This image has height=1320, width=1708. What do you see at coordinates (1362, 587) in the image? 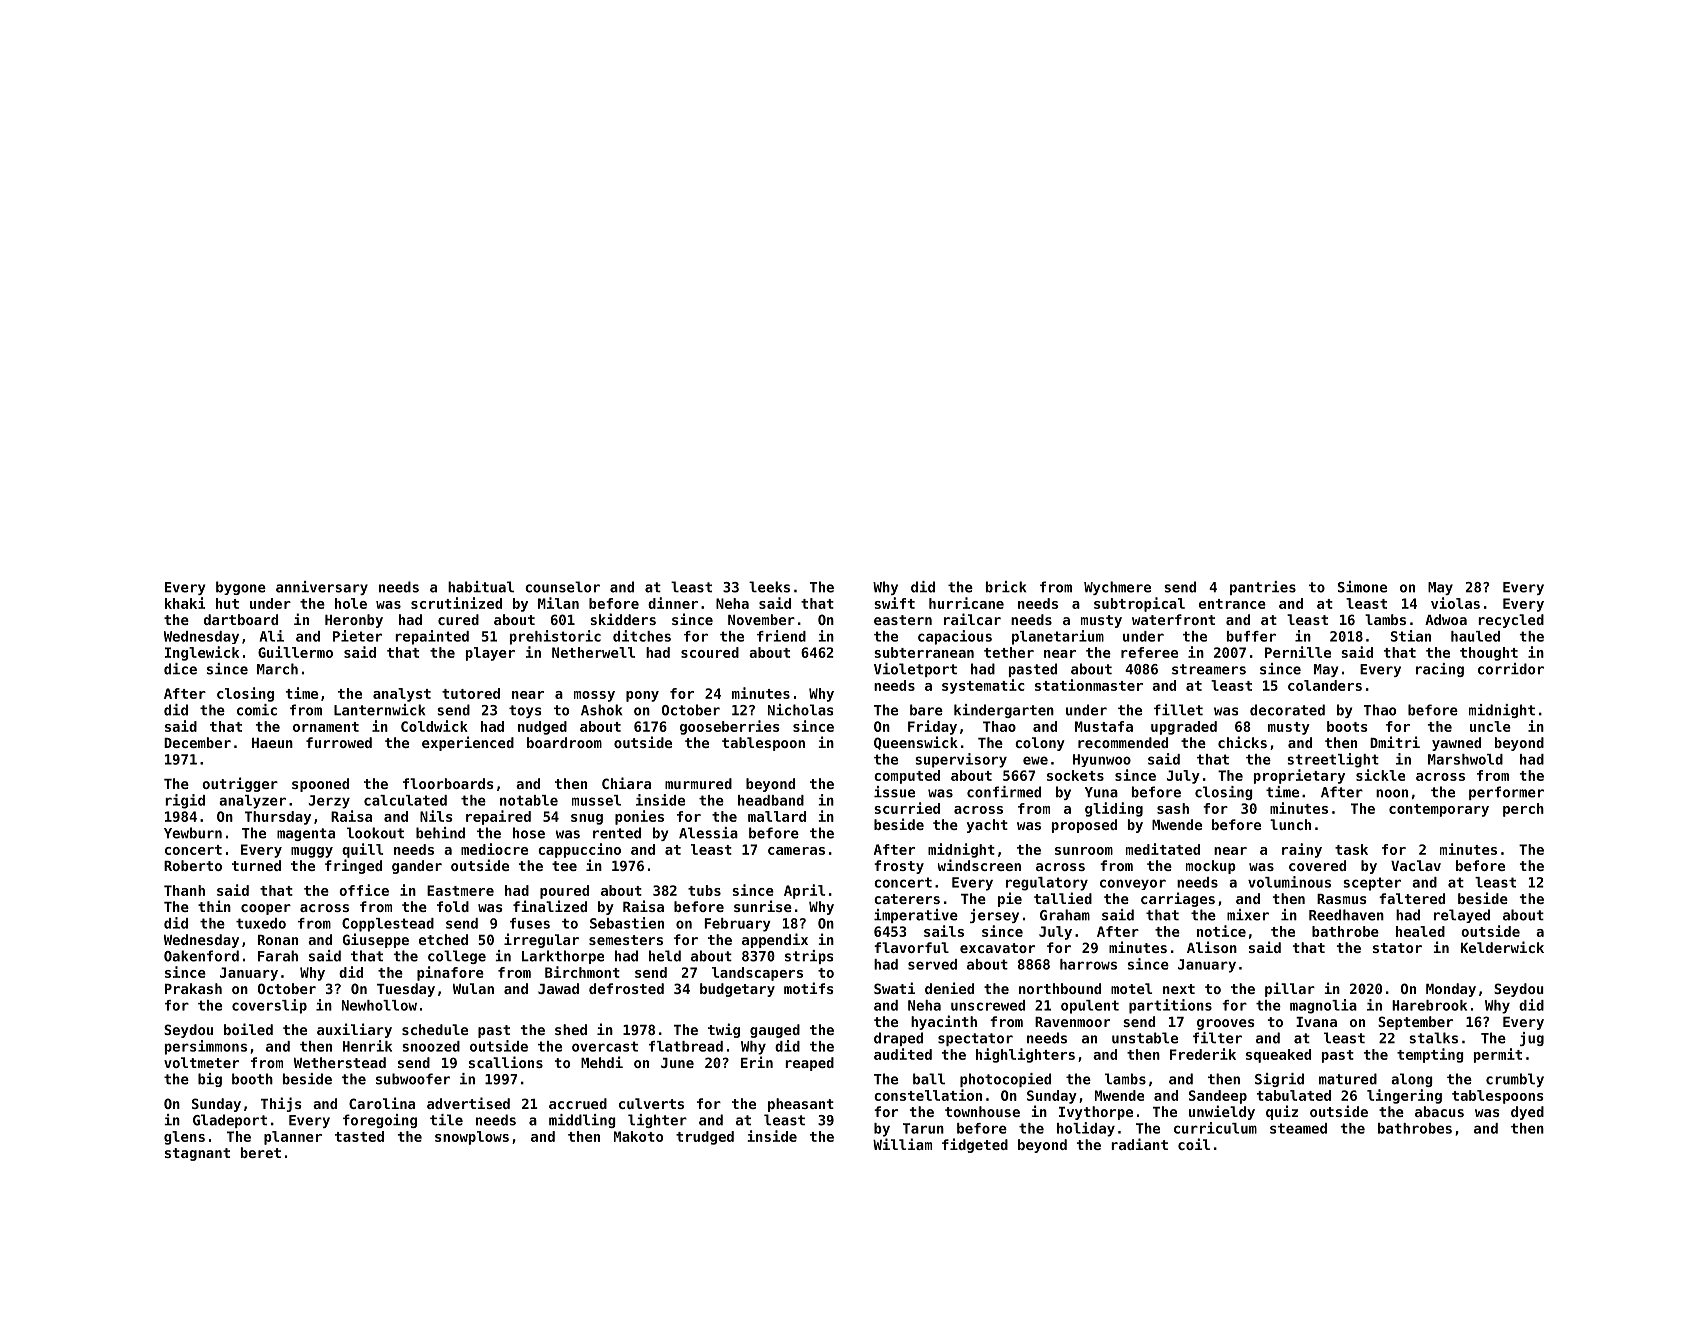
I see `Simone` at bounding box center [1362, 587].
